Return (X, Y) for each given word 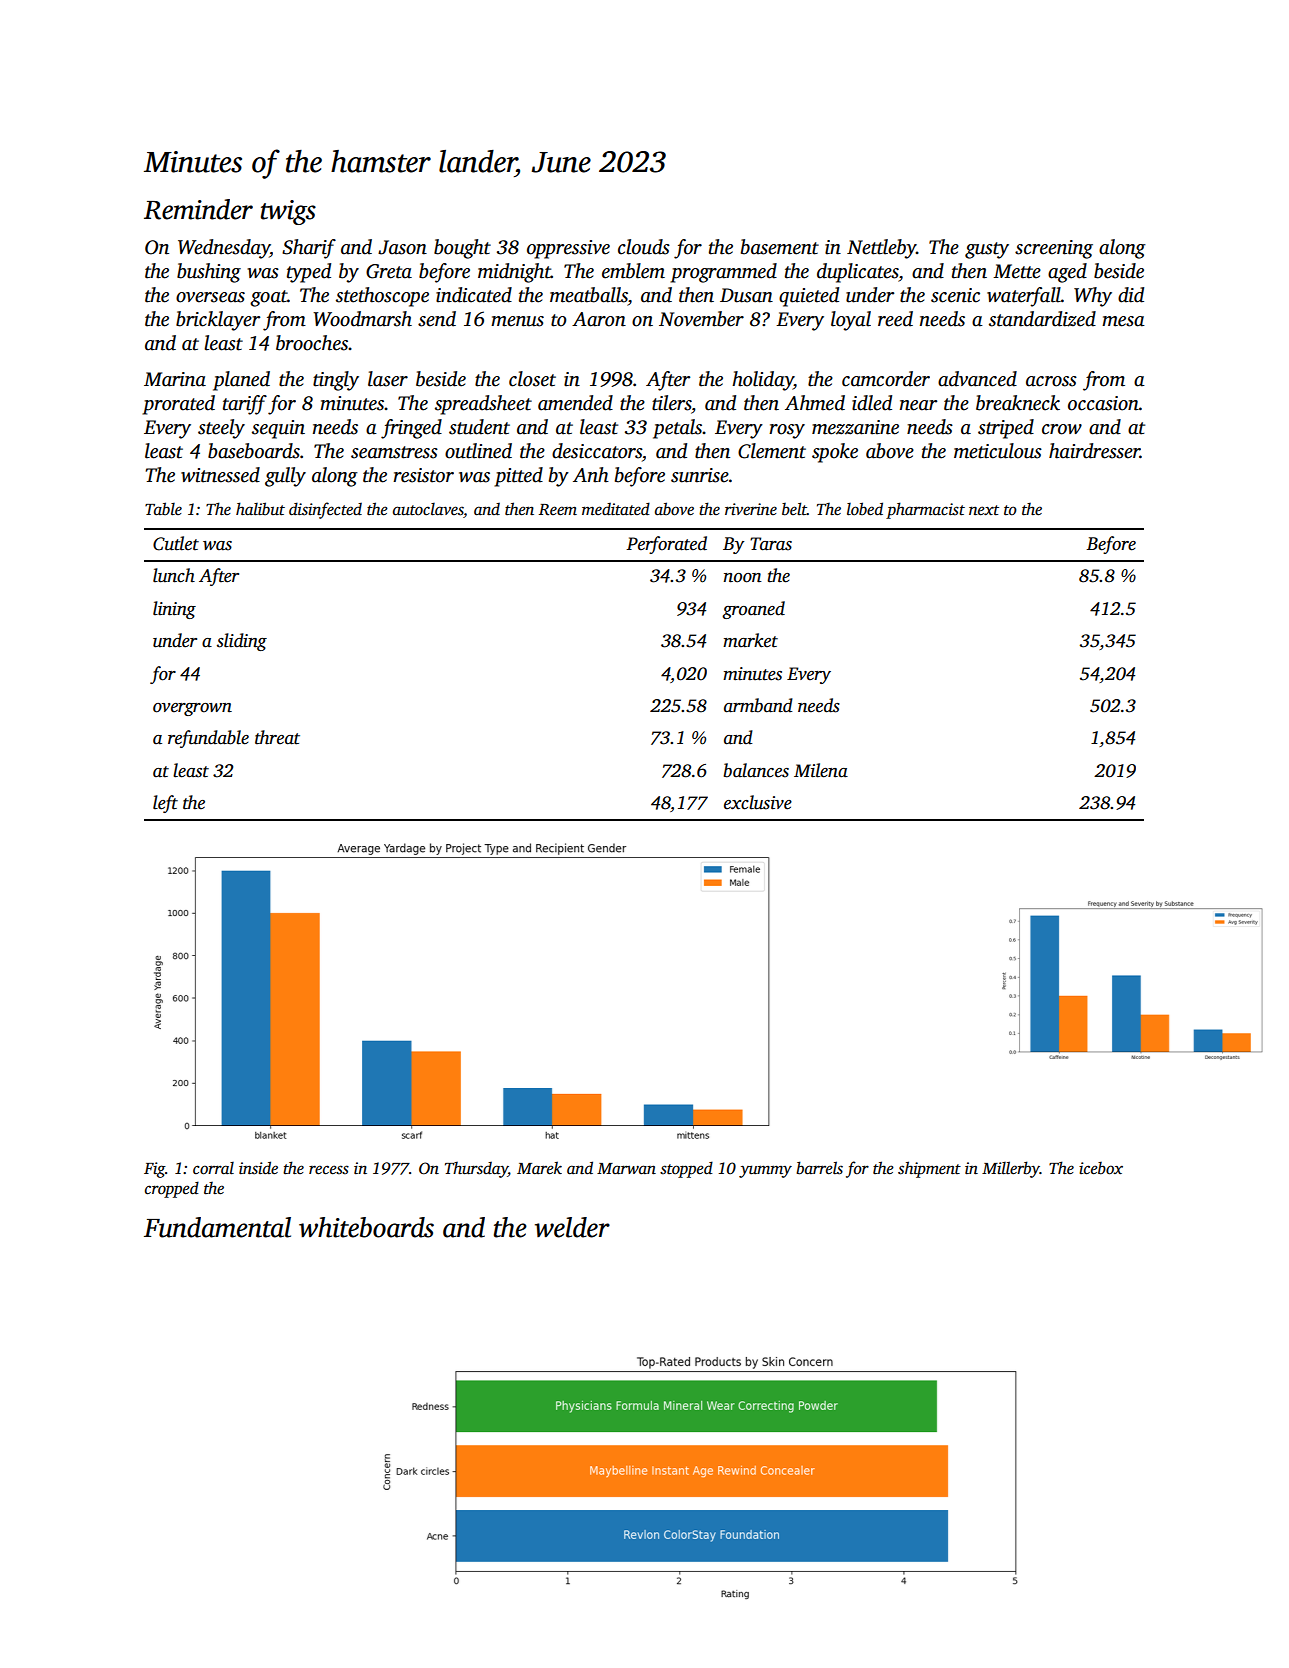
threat (277, 737)
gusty (987, 250)
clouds (644, 247)
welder (572, 1227)
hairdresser (1094, 451)
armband (758, 705)
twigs (288, 212)
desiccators (597, 451)
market (750, 640)
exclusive (758, 802)
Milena (821, 770)
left (165, 804)
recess (329, 1170)
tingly (336, 381)
